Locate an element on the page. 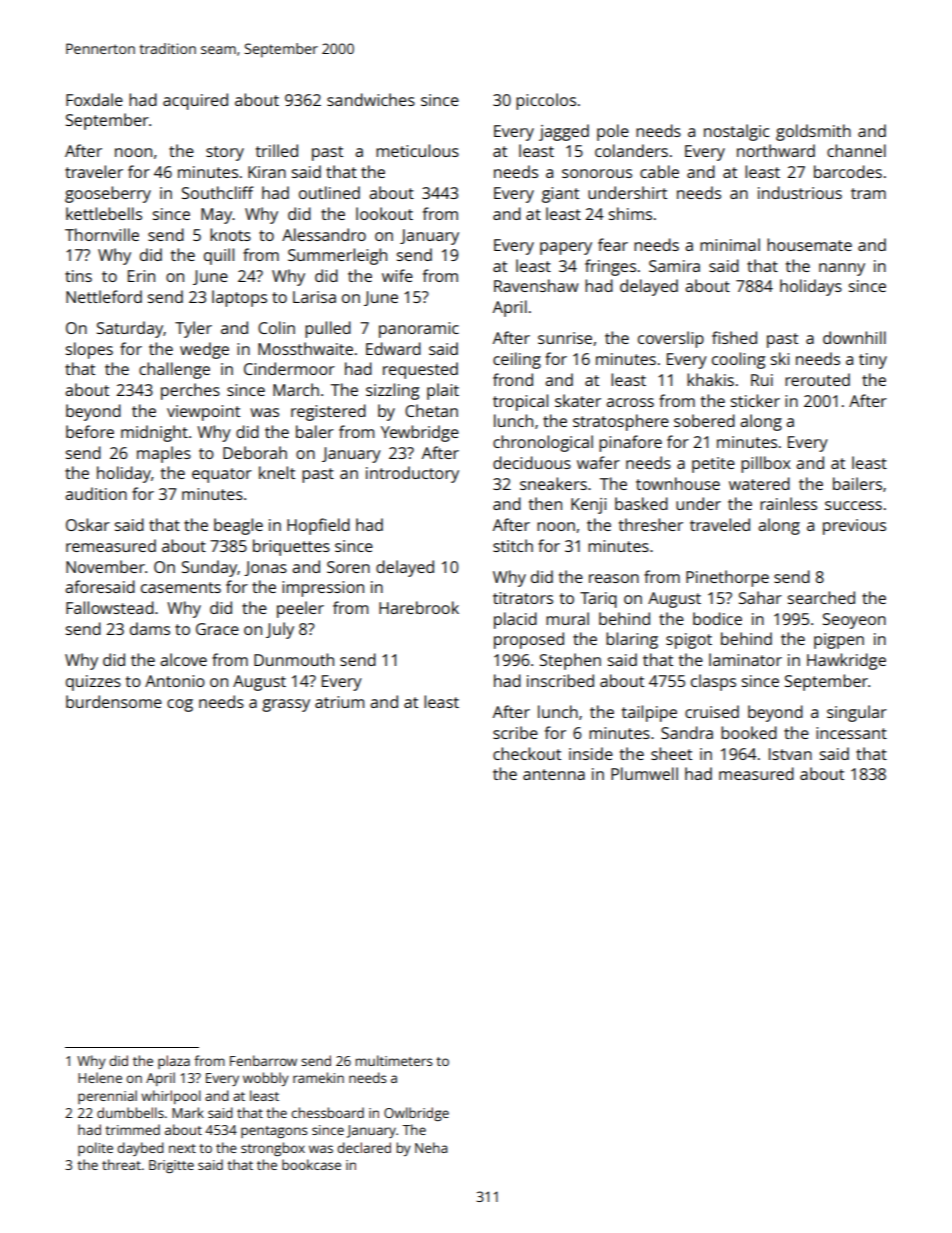 This page has height=1233, width=952. watered is located at coordinates (759, 483).
